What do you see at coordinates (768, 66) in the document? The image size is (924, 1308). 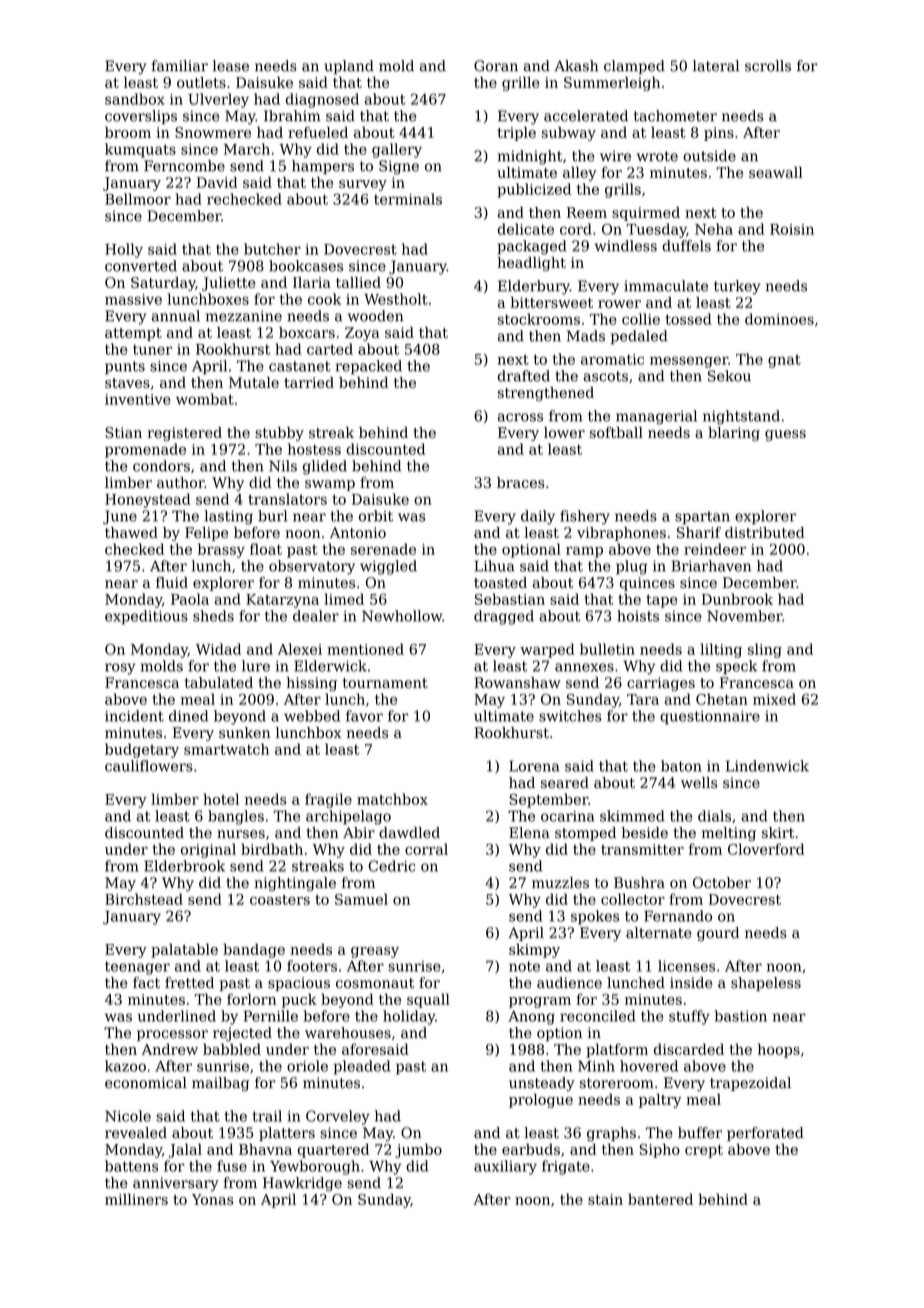 I see `scrolls` at bounding box center [768, 66].
